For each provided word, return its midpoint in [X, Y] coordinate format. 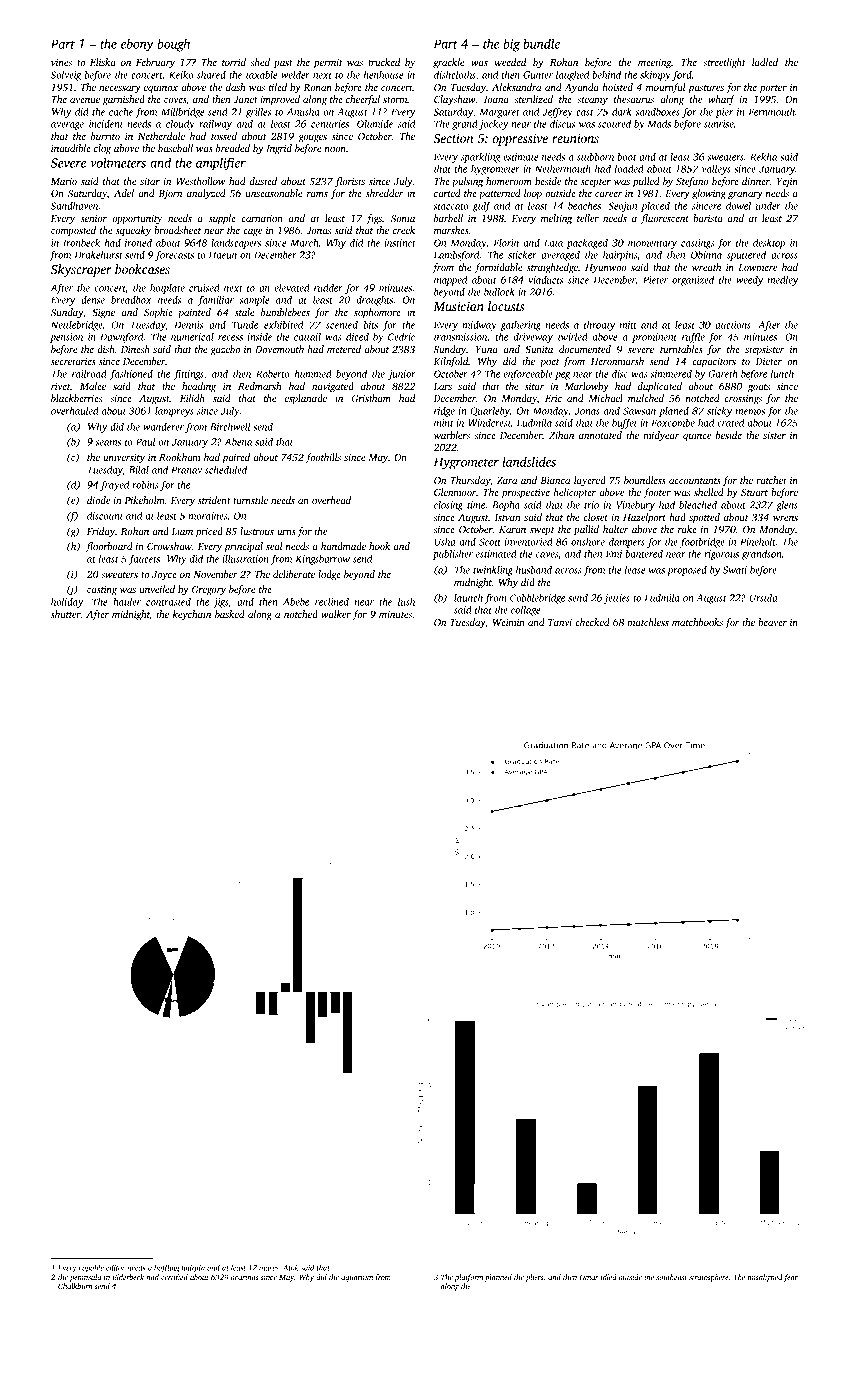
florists [350, 182]
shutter [66, 614]
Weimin [509, 622]
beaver [772, 622]
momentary [652, 244]
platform [469, 1278]
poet [549, 363]
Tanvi [560, 622]
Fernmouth [771, 112]
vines [61, 62]
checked [592, 622]
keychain [192, 615]
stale [244, 312]
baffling [166, 1268]
